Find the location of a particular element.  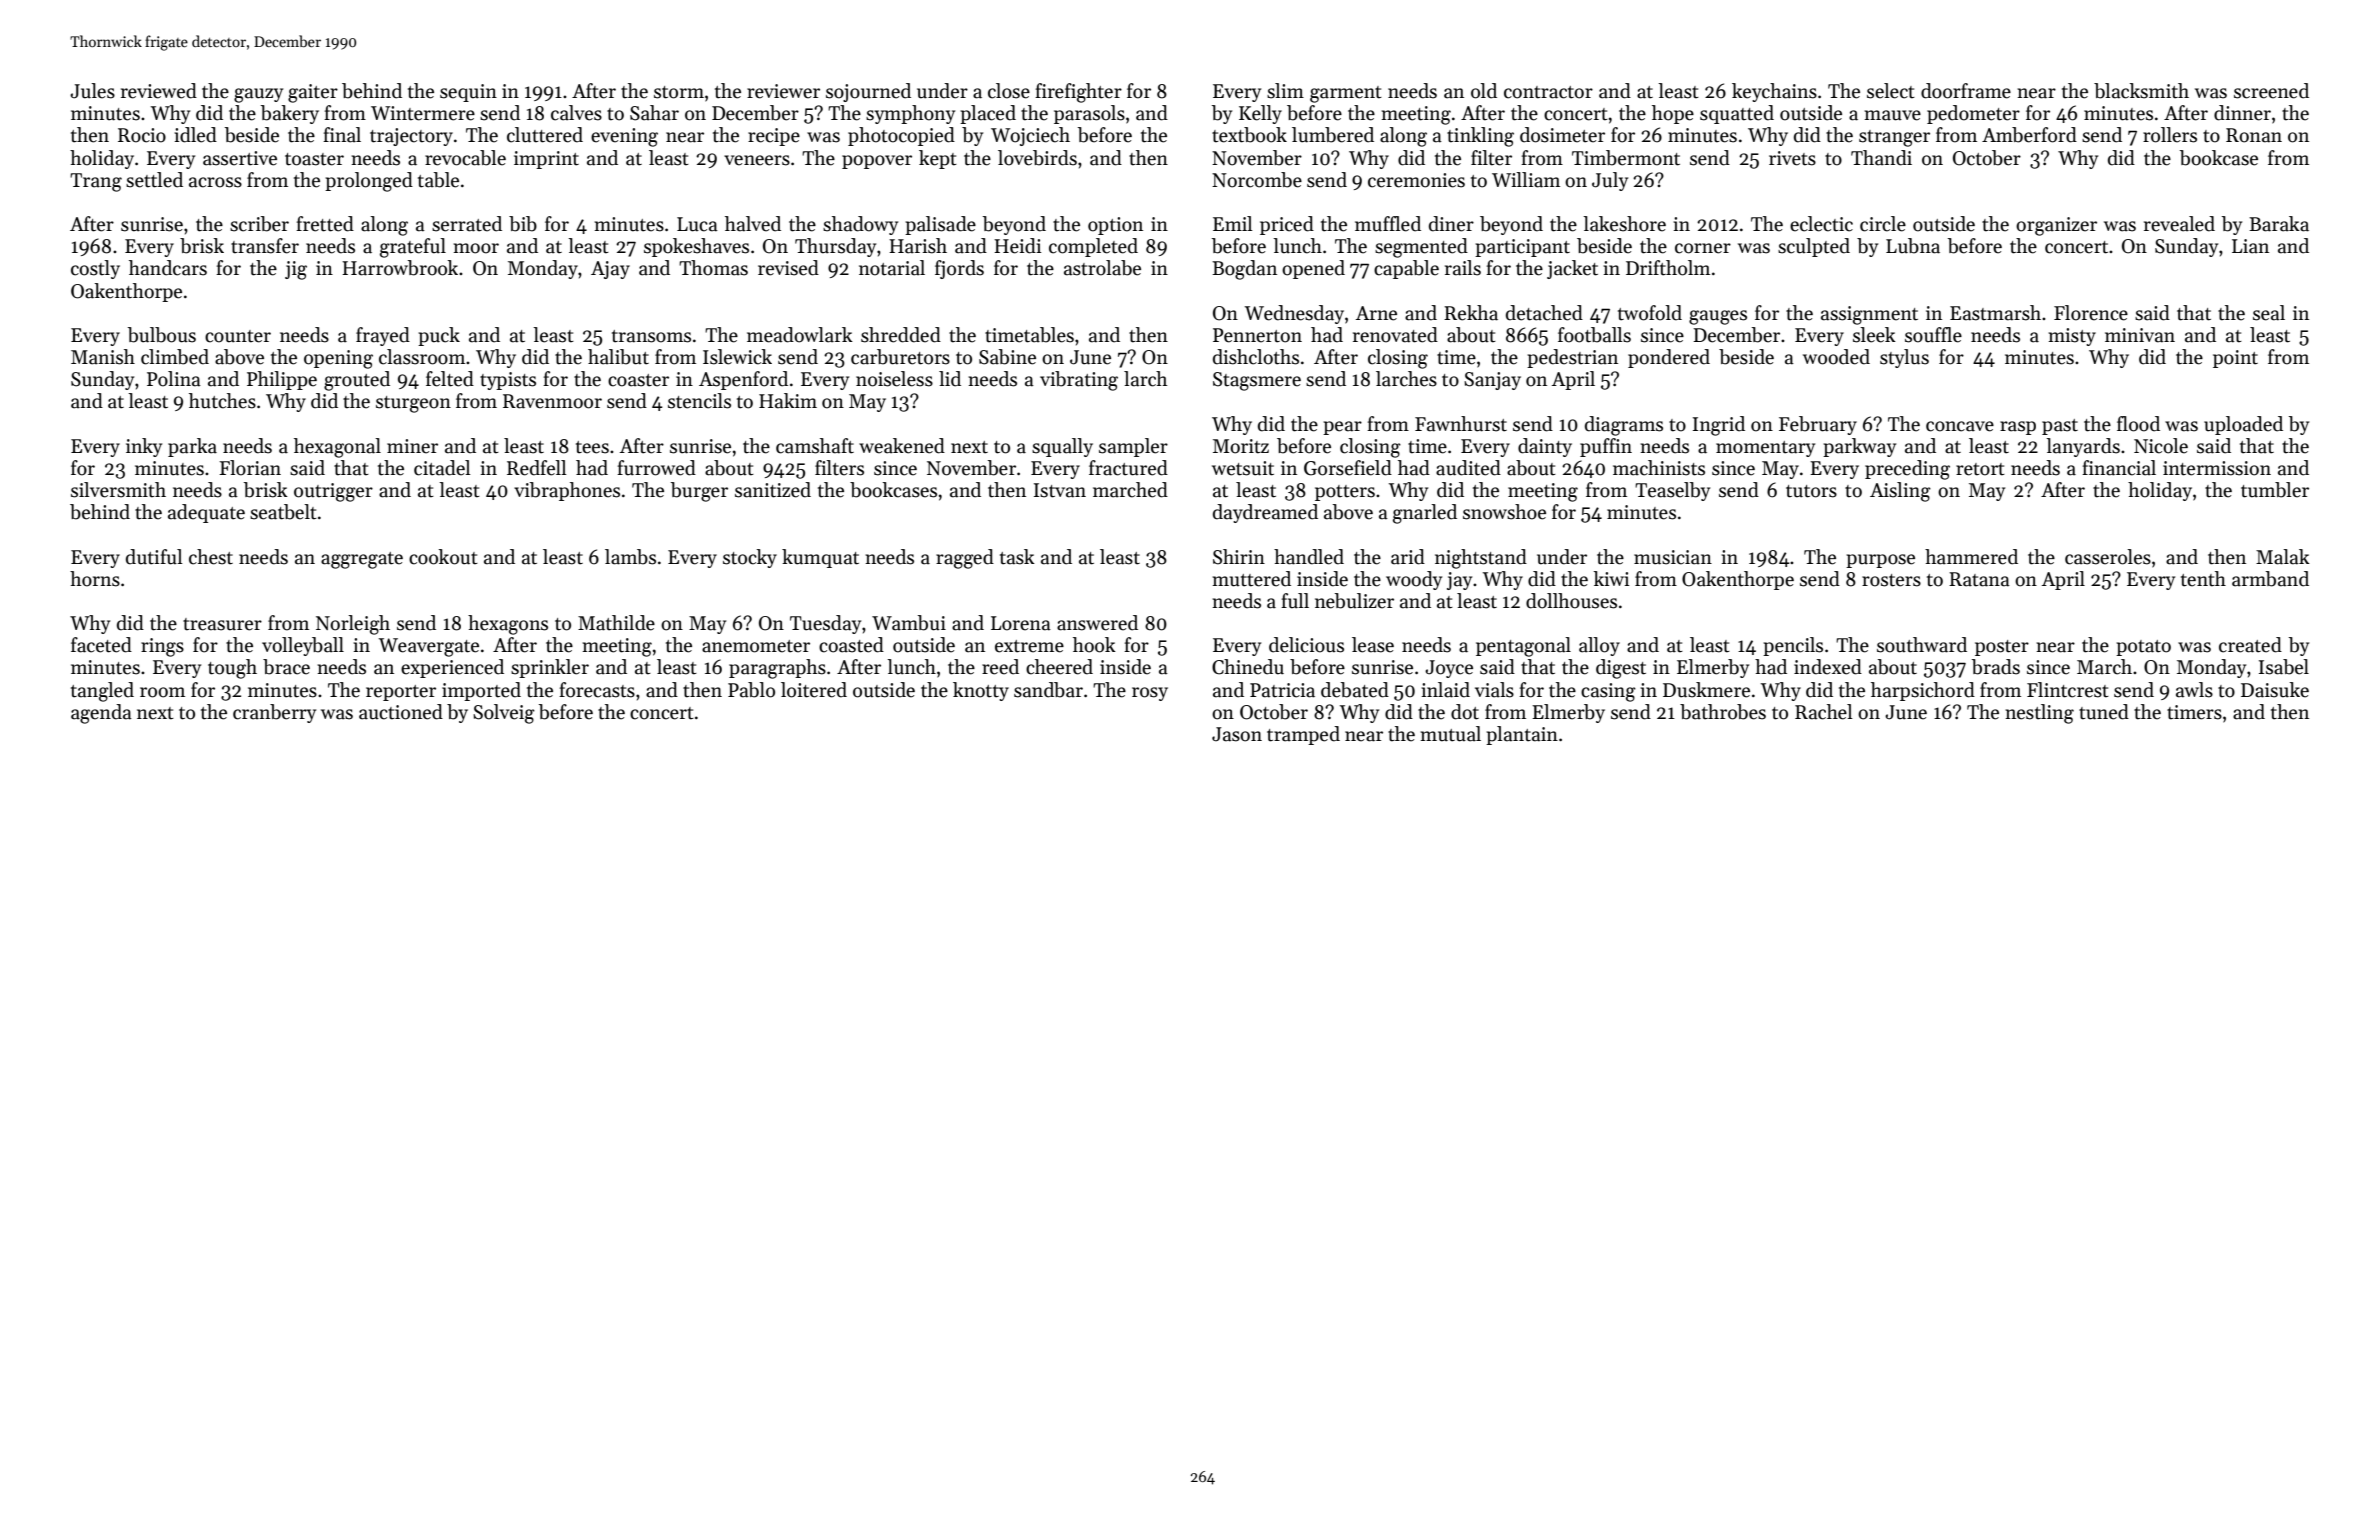

loitered is located at coordinates (814, 690).
